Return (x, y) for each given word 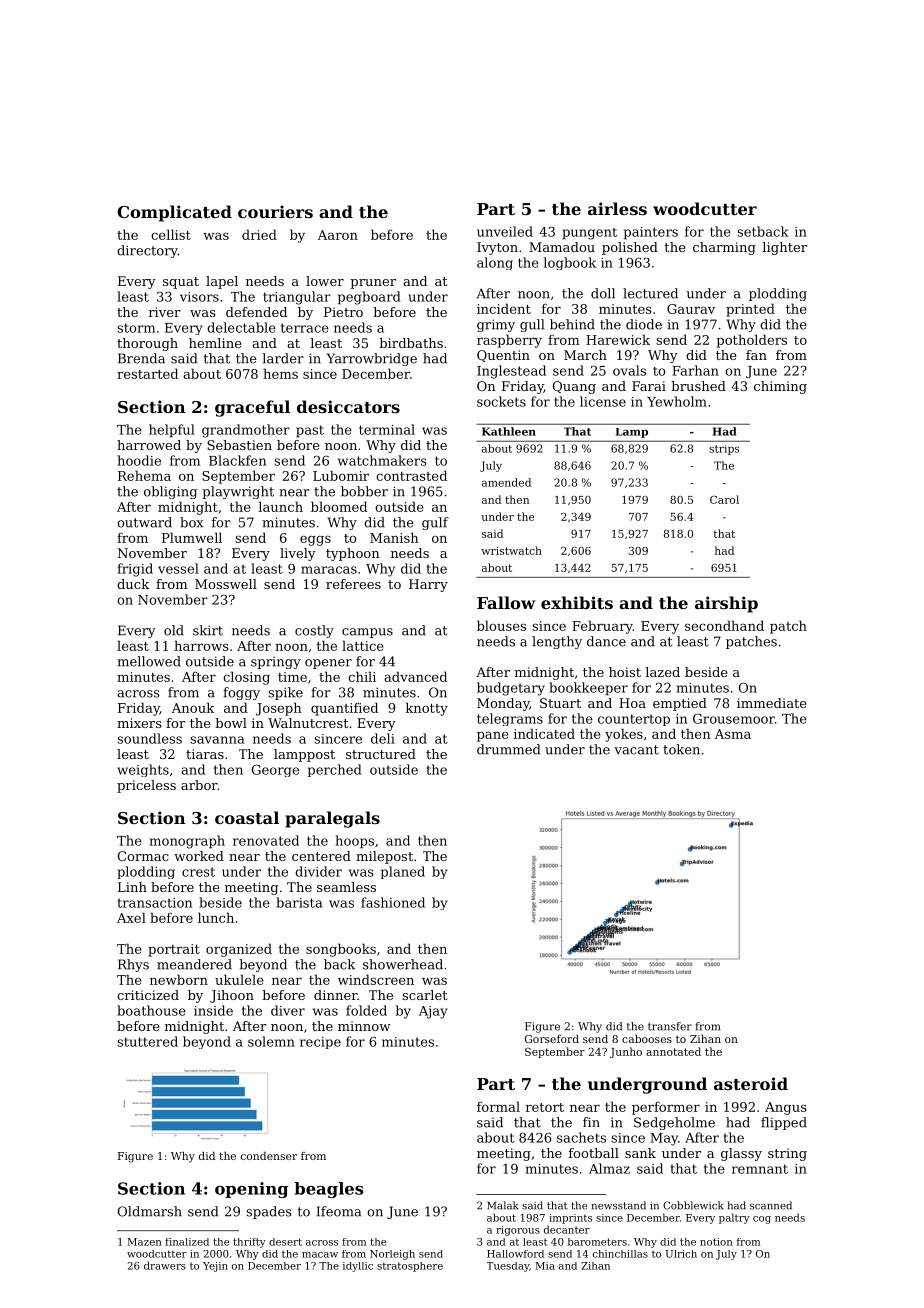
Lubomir (341, 475)
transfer (670, 1026)
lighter (784, 248)
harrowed (149, 445)
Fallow (506, 602)
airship (726, 604)
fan (756, 355)
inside (213, 1010)
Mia (545, 1266)
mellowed (149, 661)
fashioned (393, 902)
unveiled (505, 231)
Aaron (338, 235)
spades (269, 1212)
